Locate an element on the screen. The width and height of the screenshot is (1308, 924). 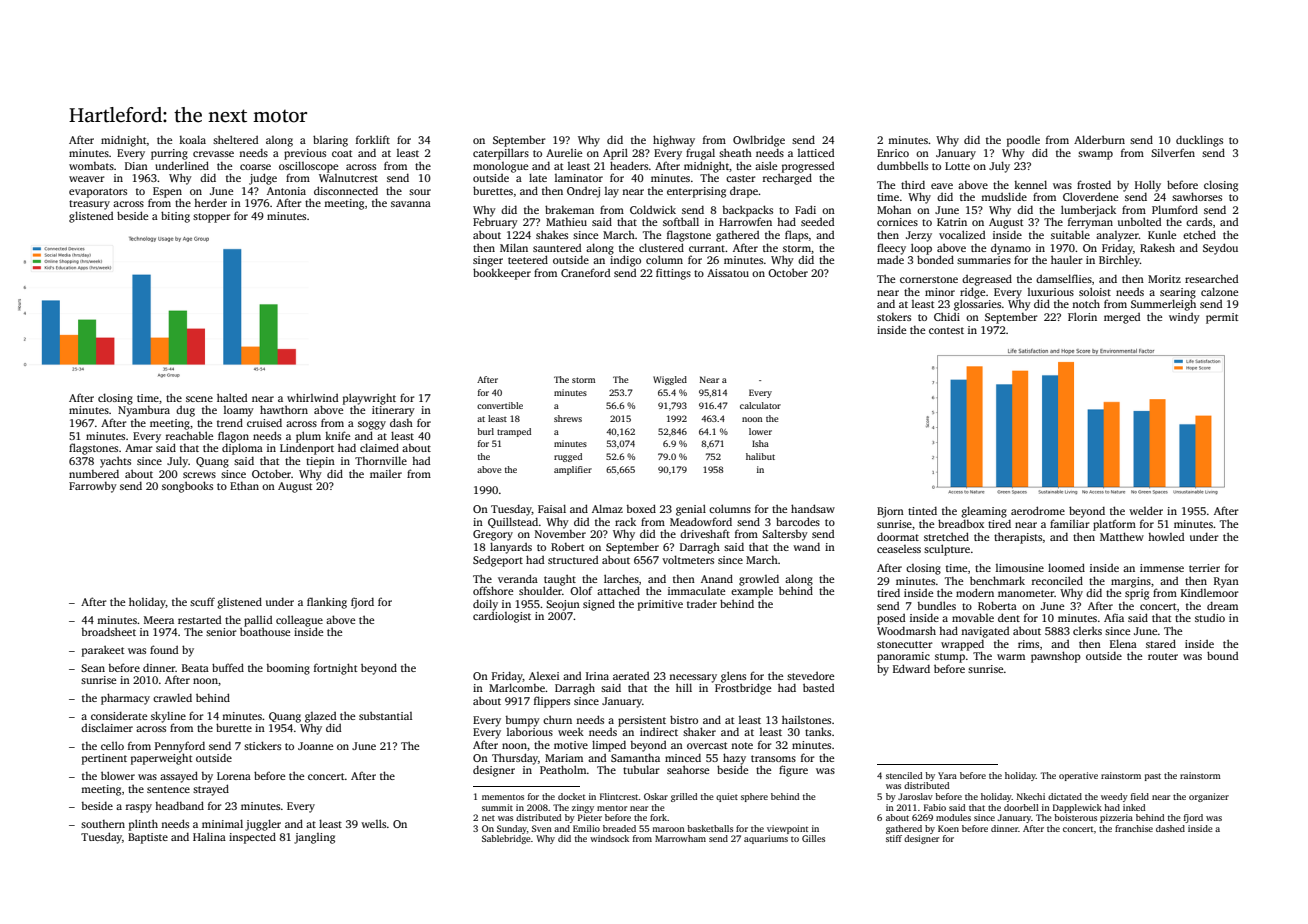
Isha is located at coordinates (760, 443).
